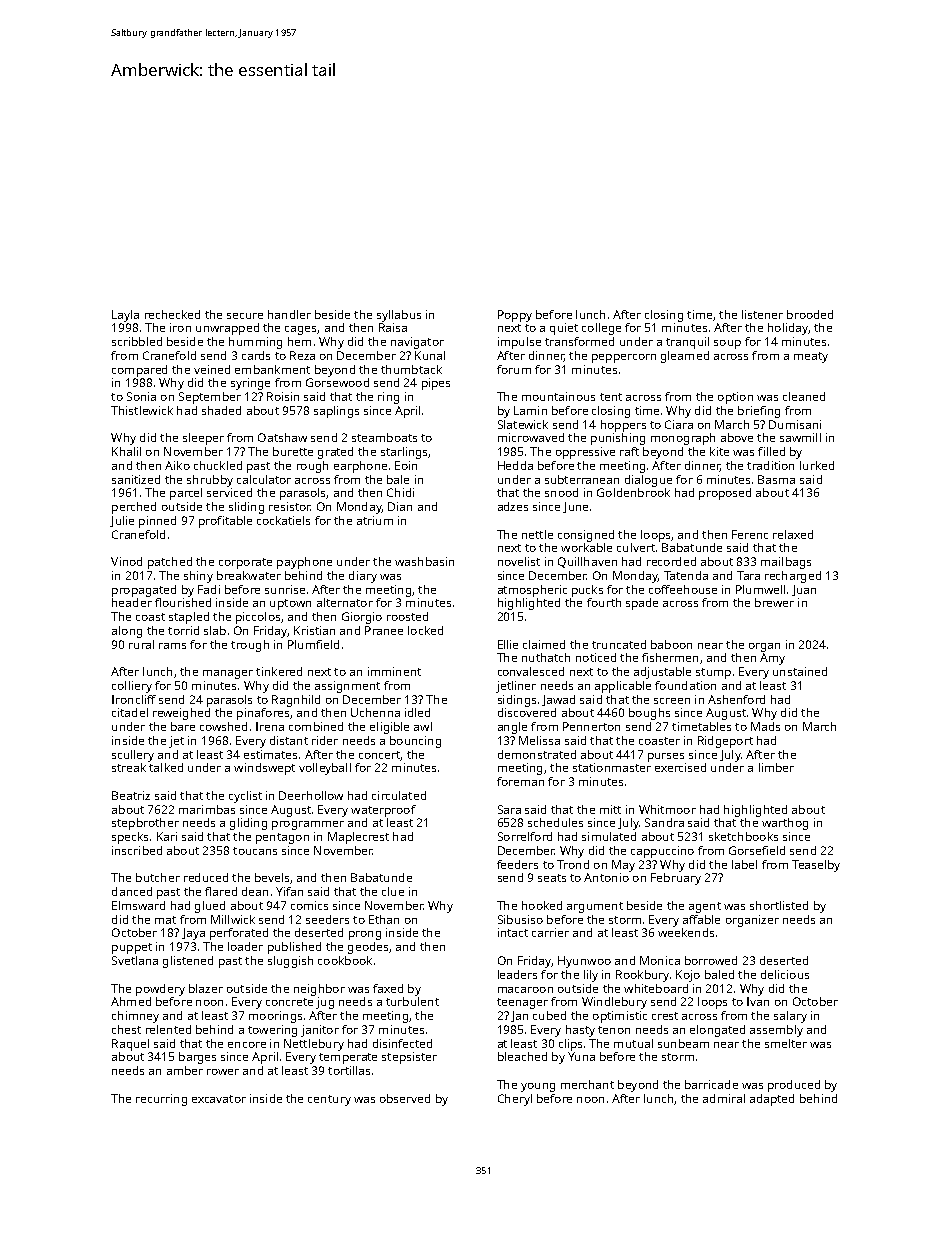 This page has height=1233, width=952. What do you see at coordinates (221, 891) in the page?
I see `flared` at bounding box center [221, 891].
